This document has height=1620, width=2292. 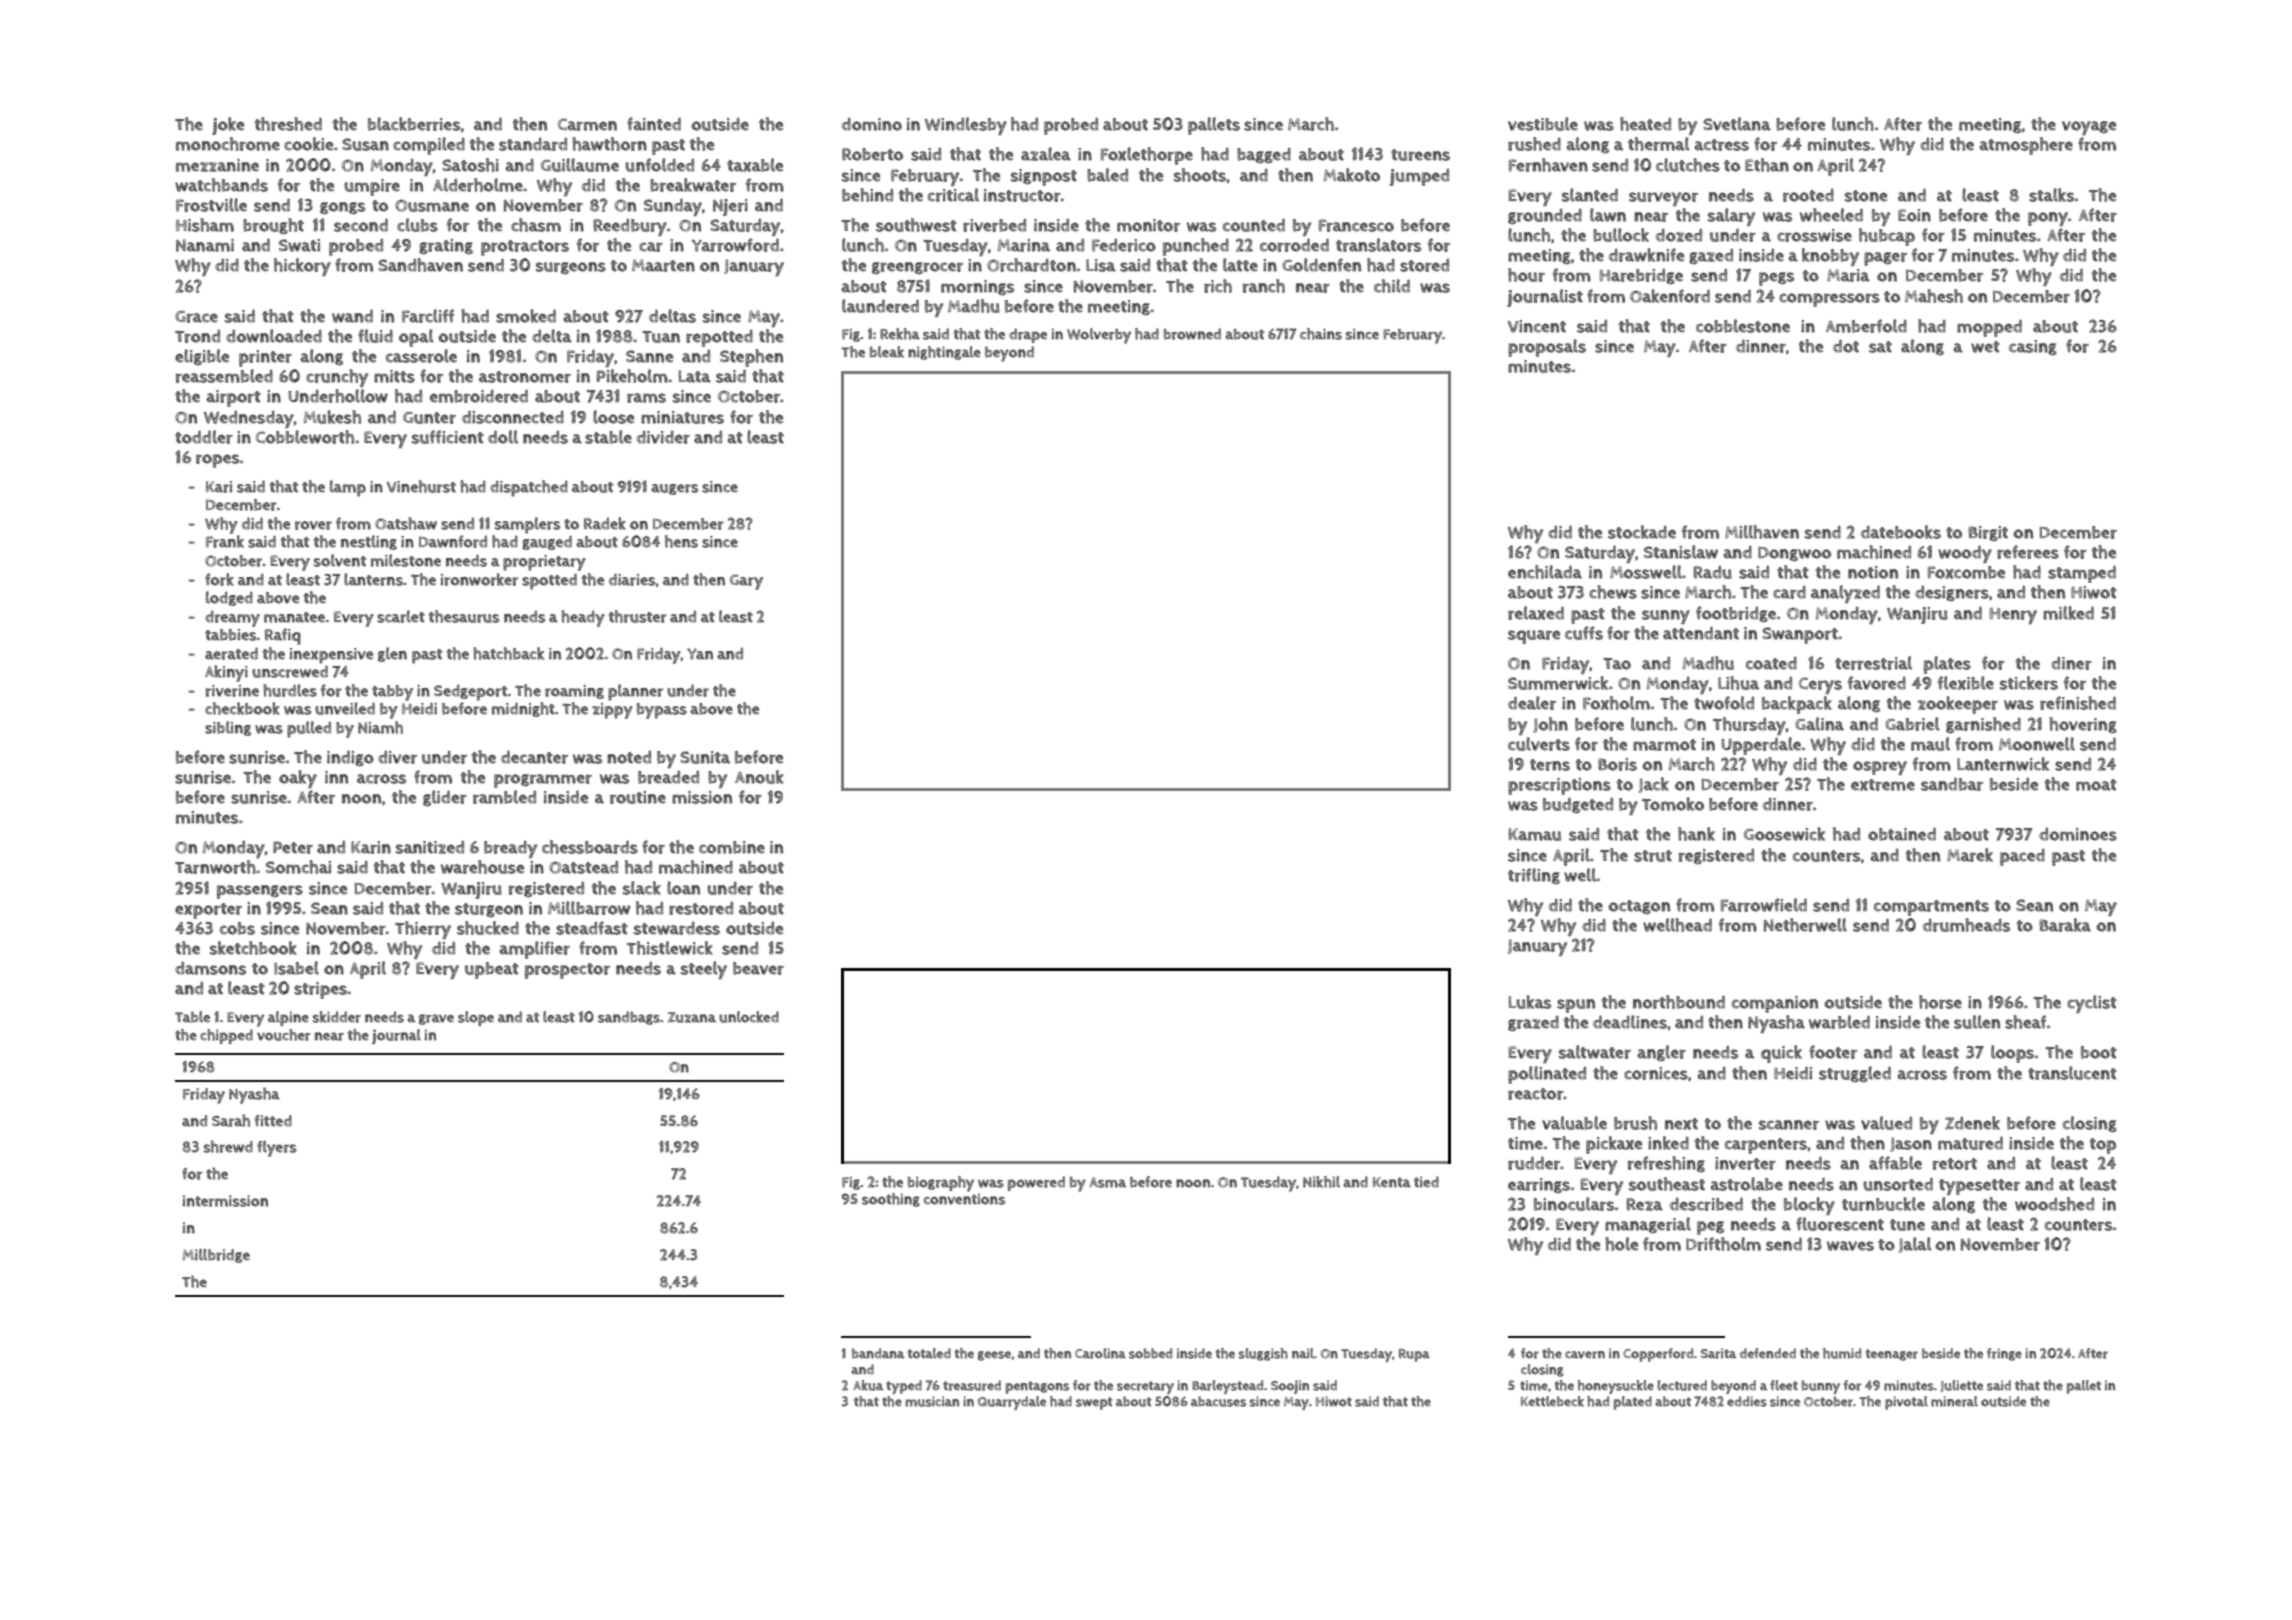 I want to click on datebooks, so click(x=1901, y=532).
